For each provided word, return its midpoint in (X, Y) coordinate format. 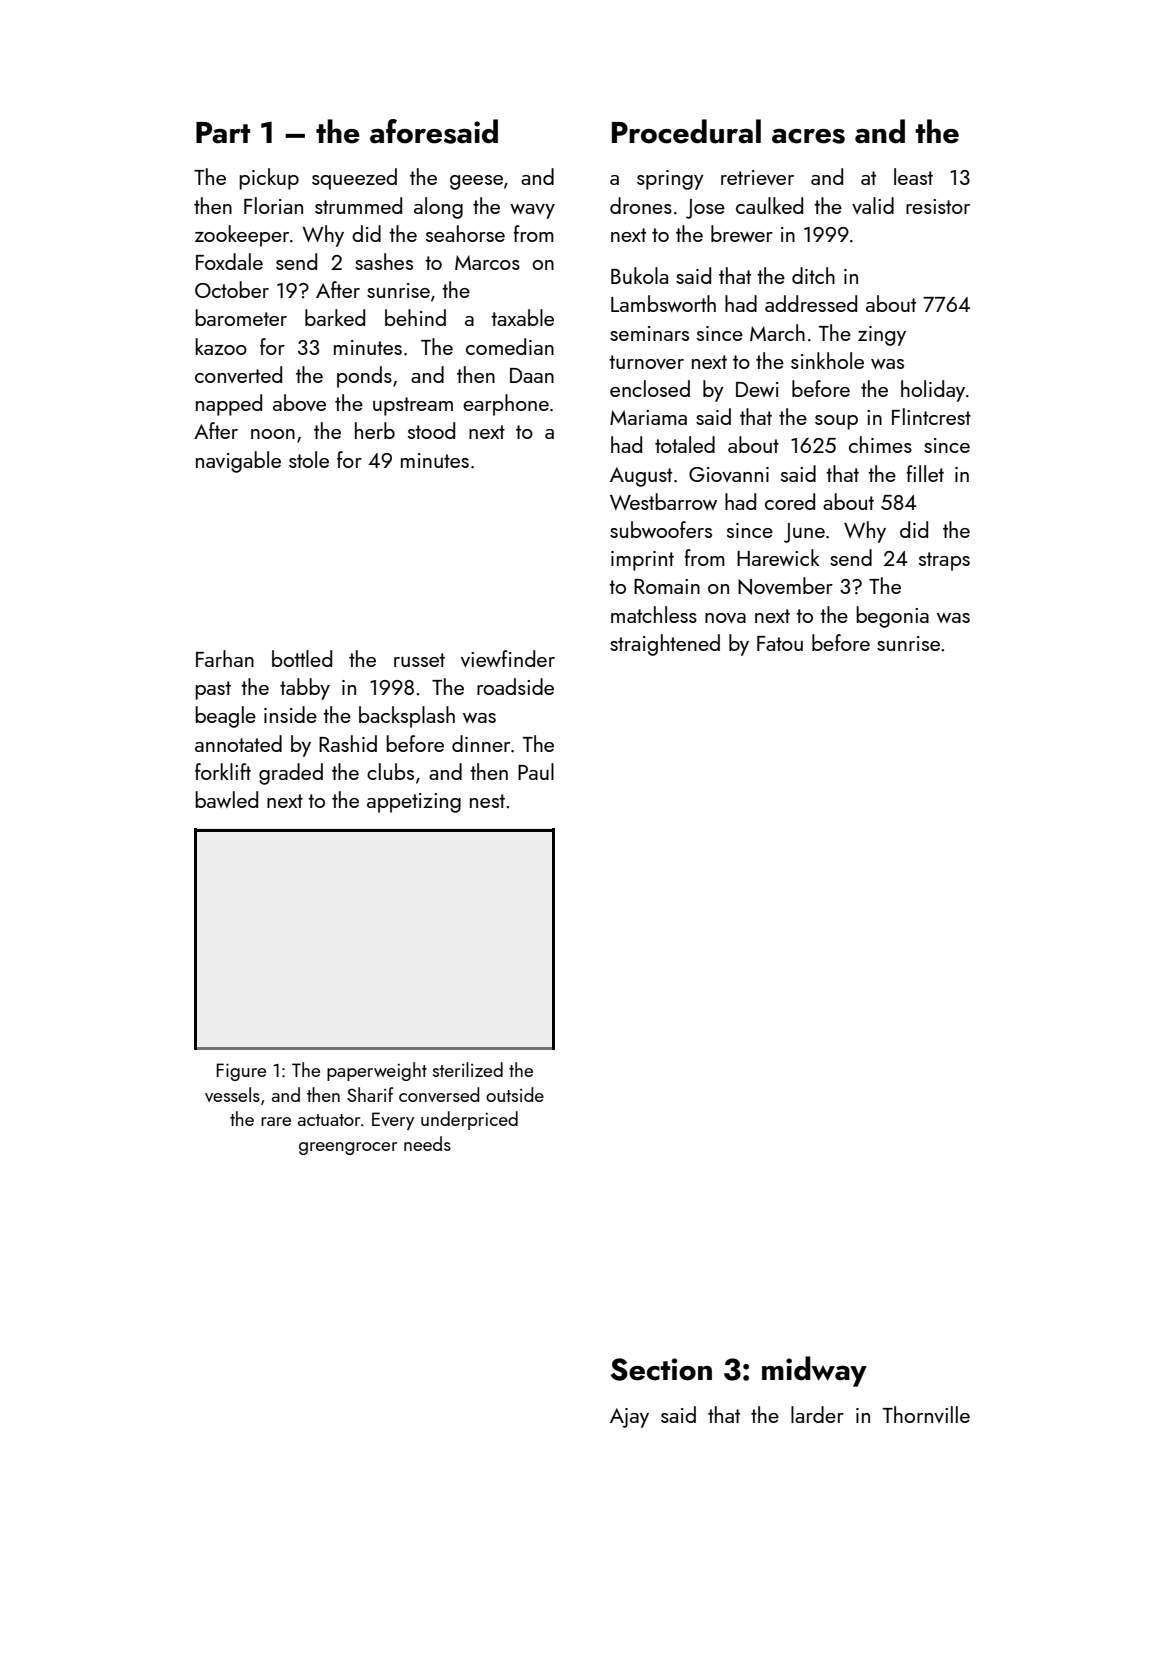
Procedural (686, 131)
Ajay (629, 1418)
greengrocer (348, 1148)
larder (817, 1414)
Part (223, 133)
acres (808, 136)
